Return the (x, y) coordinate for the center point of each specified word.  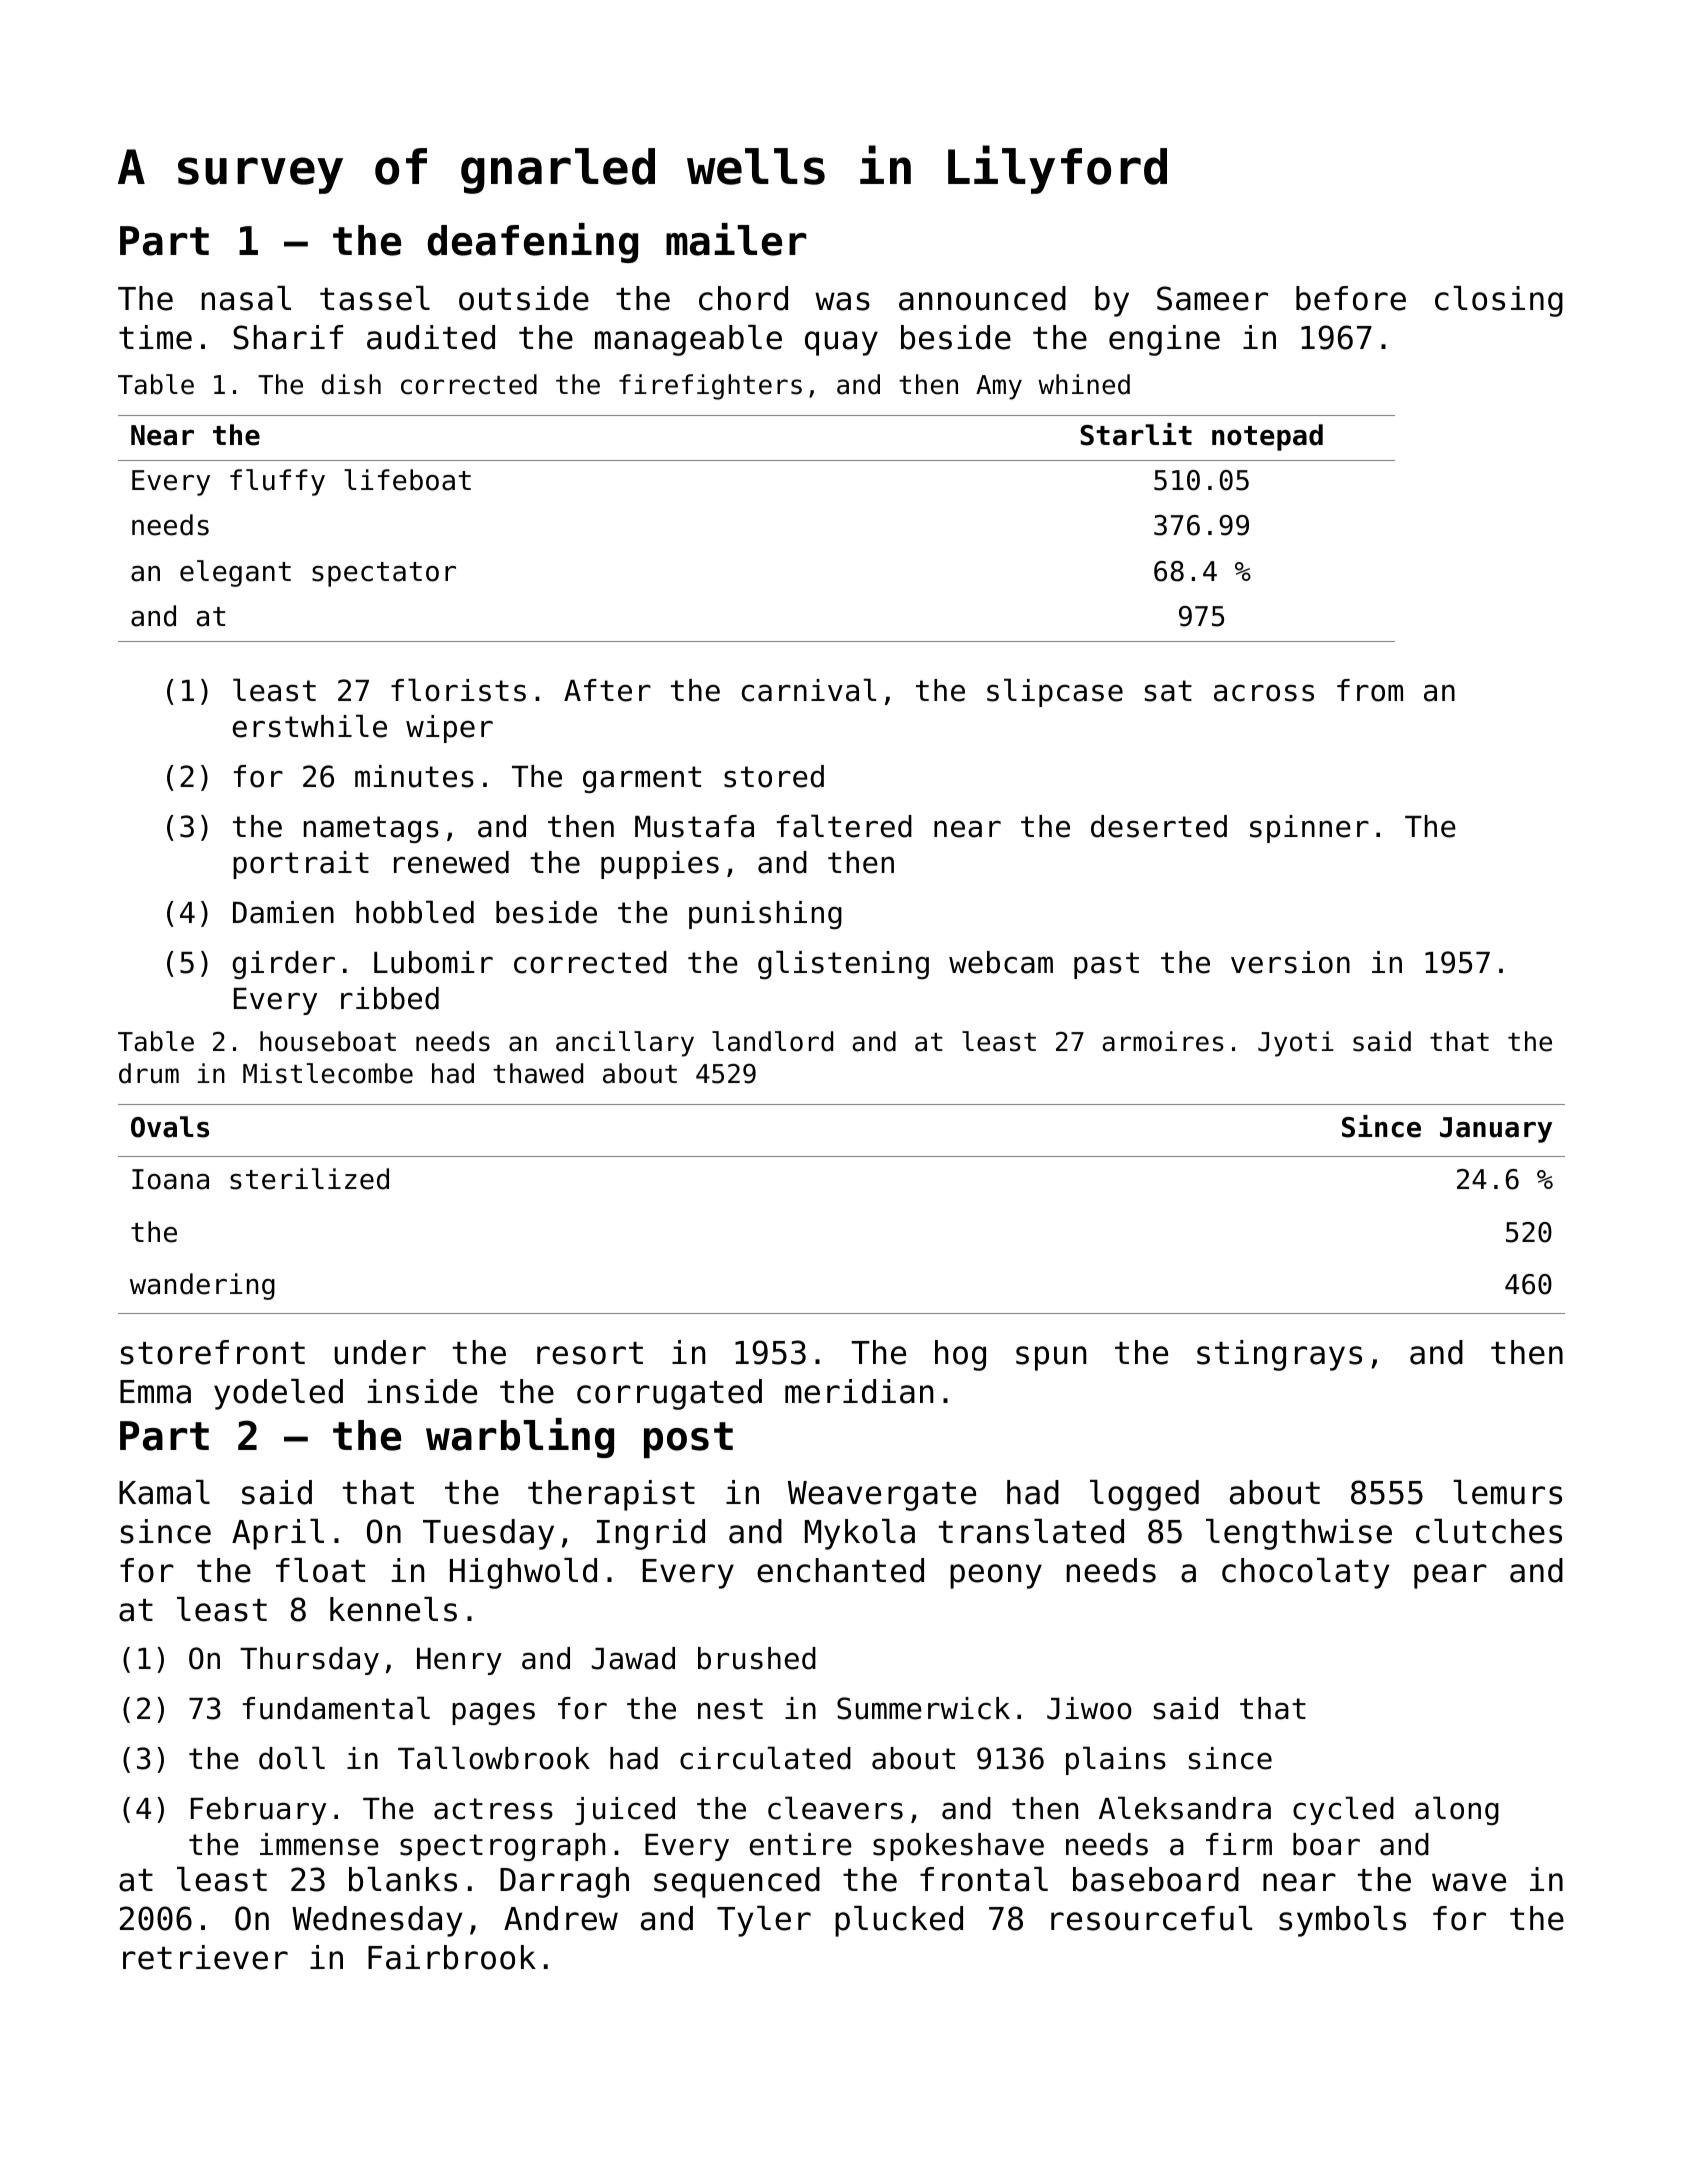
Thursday (309, 1661)
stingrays (1279, 1355)
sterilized (309, 1179)
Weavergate (882, 1496)
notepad (1267, 437)
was (842, 301)
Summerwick (923, 1708)
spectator (384, 574)
